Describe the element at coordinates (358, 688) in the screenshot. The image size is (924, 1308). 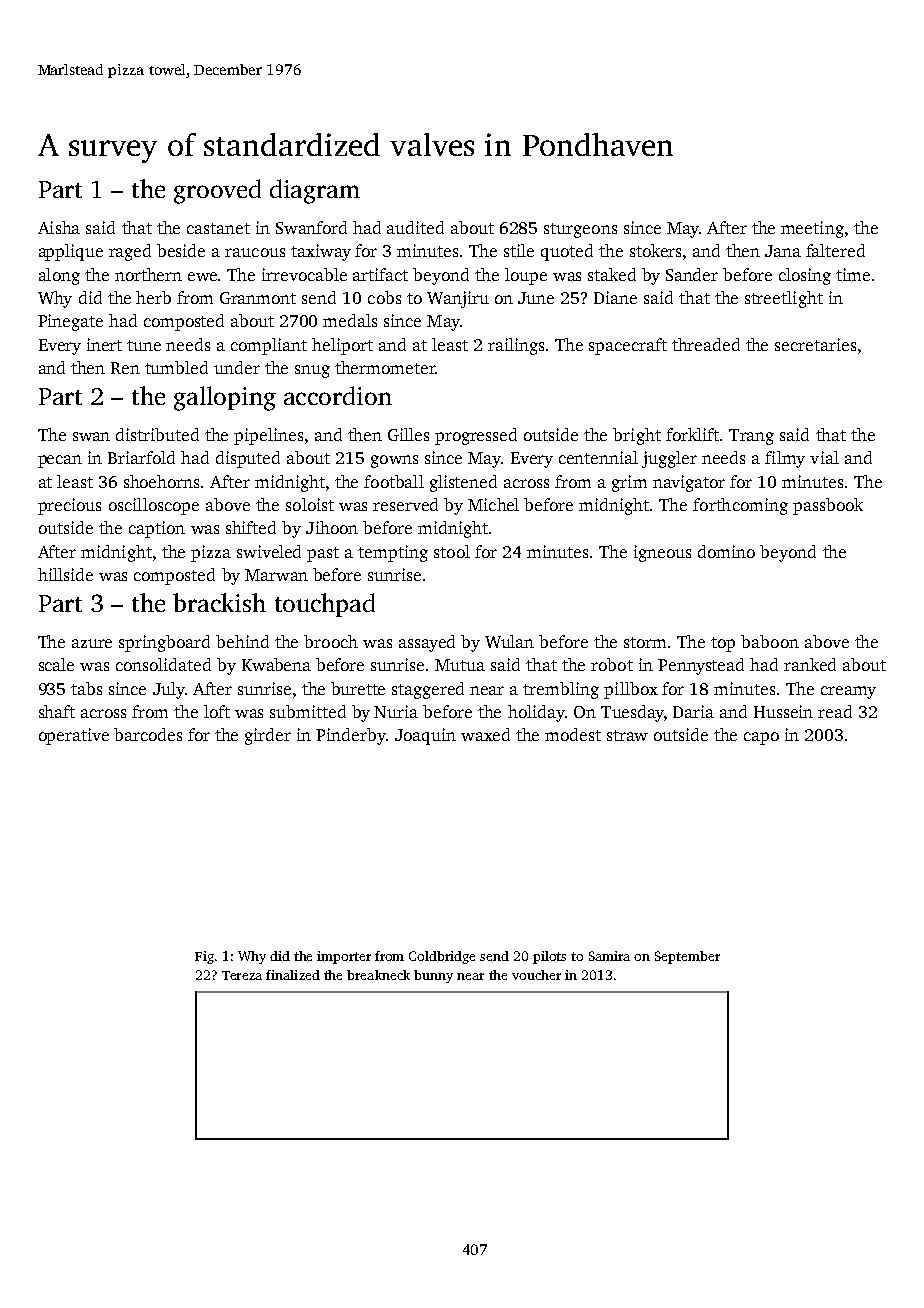
I see `burette` at that location.
